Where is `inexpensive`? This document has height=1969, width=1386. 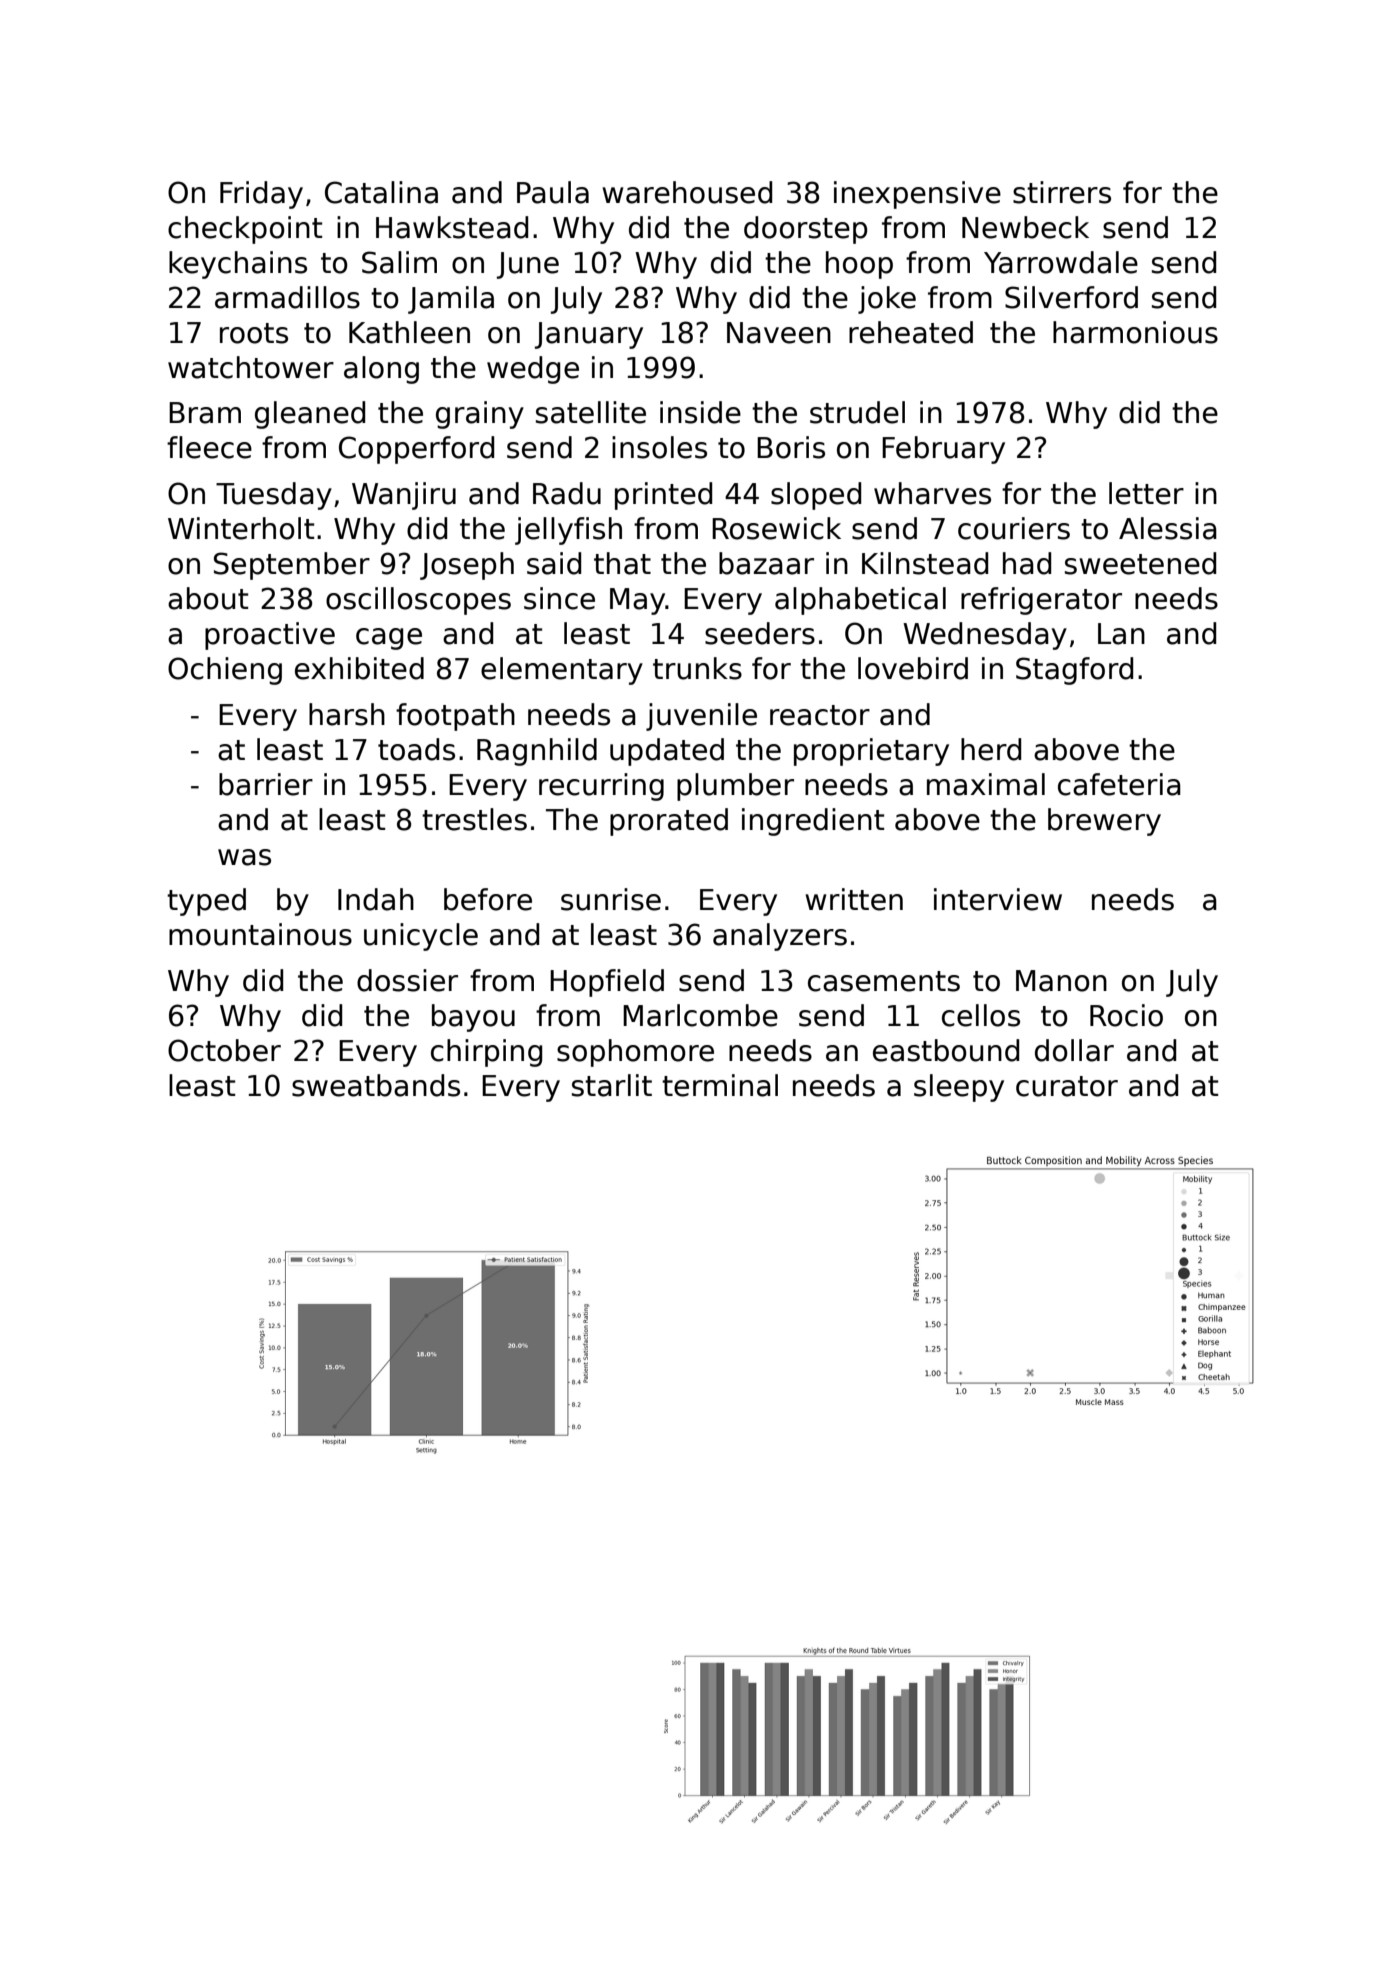 inexpensive is located at coordinates (917, 195).
